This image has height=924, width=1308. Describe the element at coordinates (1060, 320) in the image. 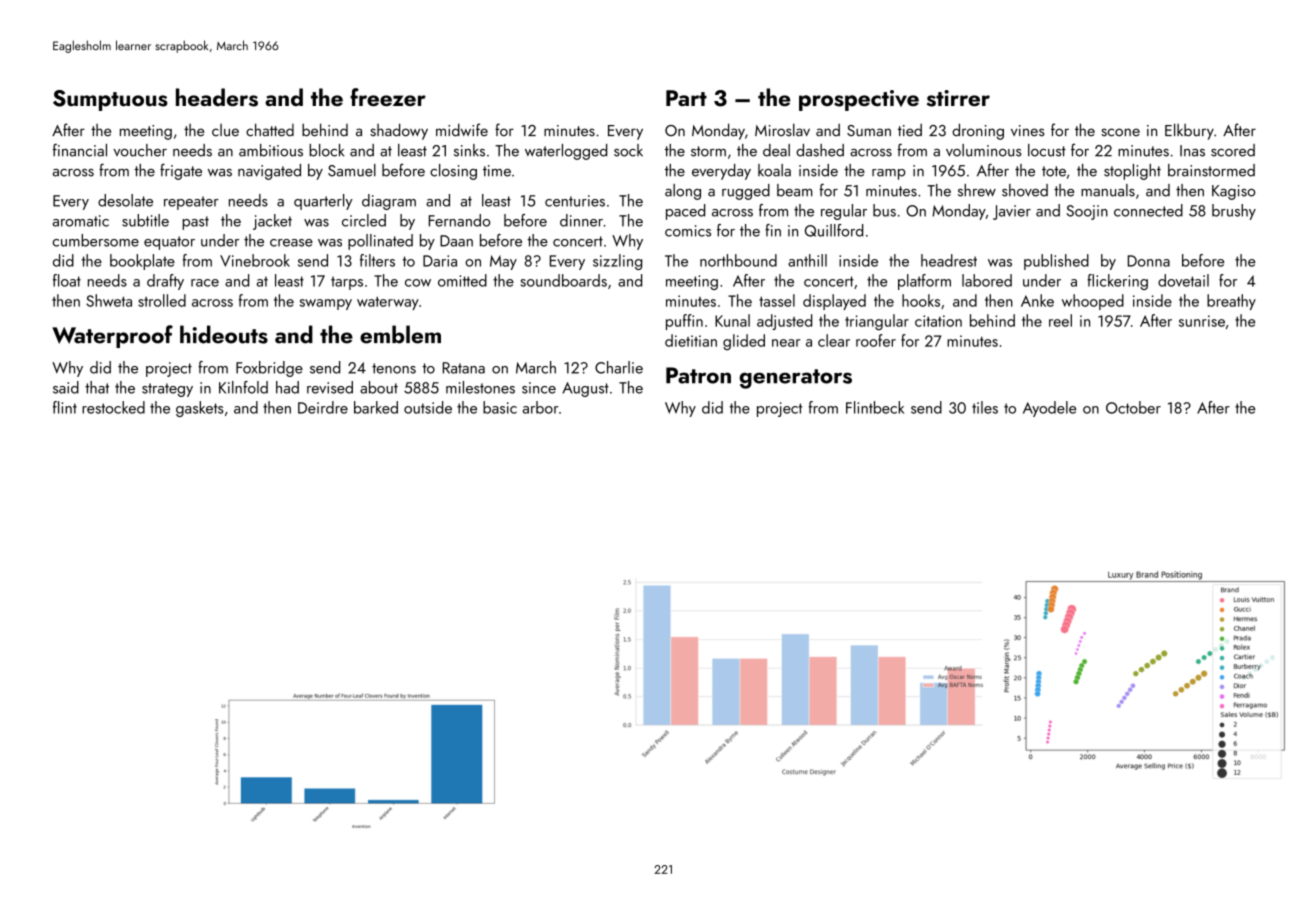

I see `reel` at that location.
